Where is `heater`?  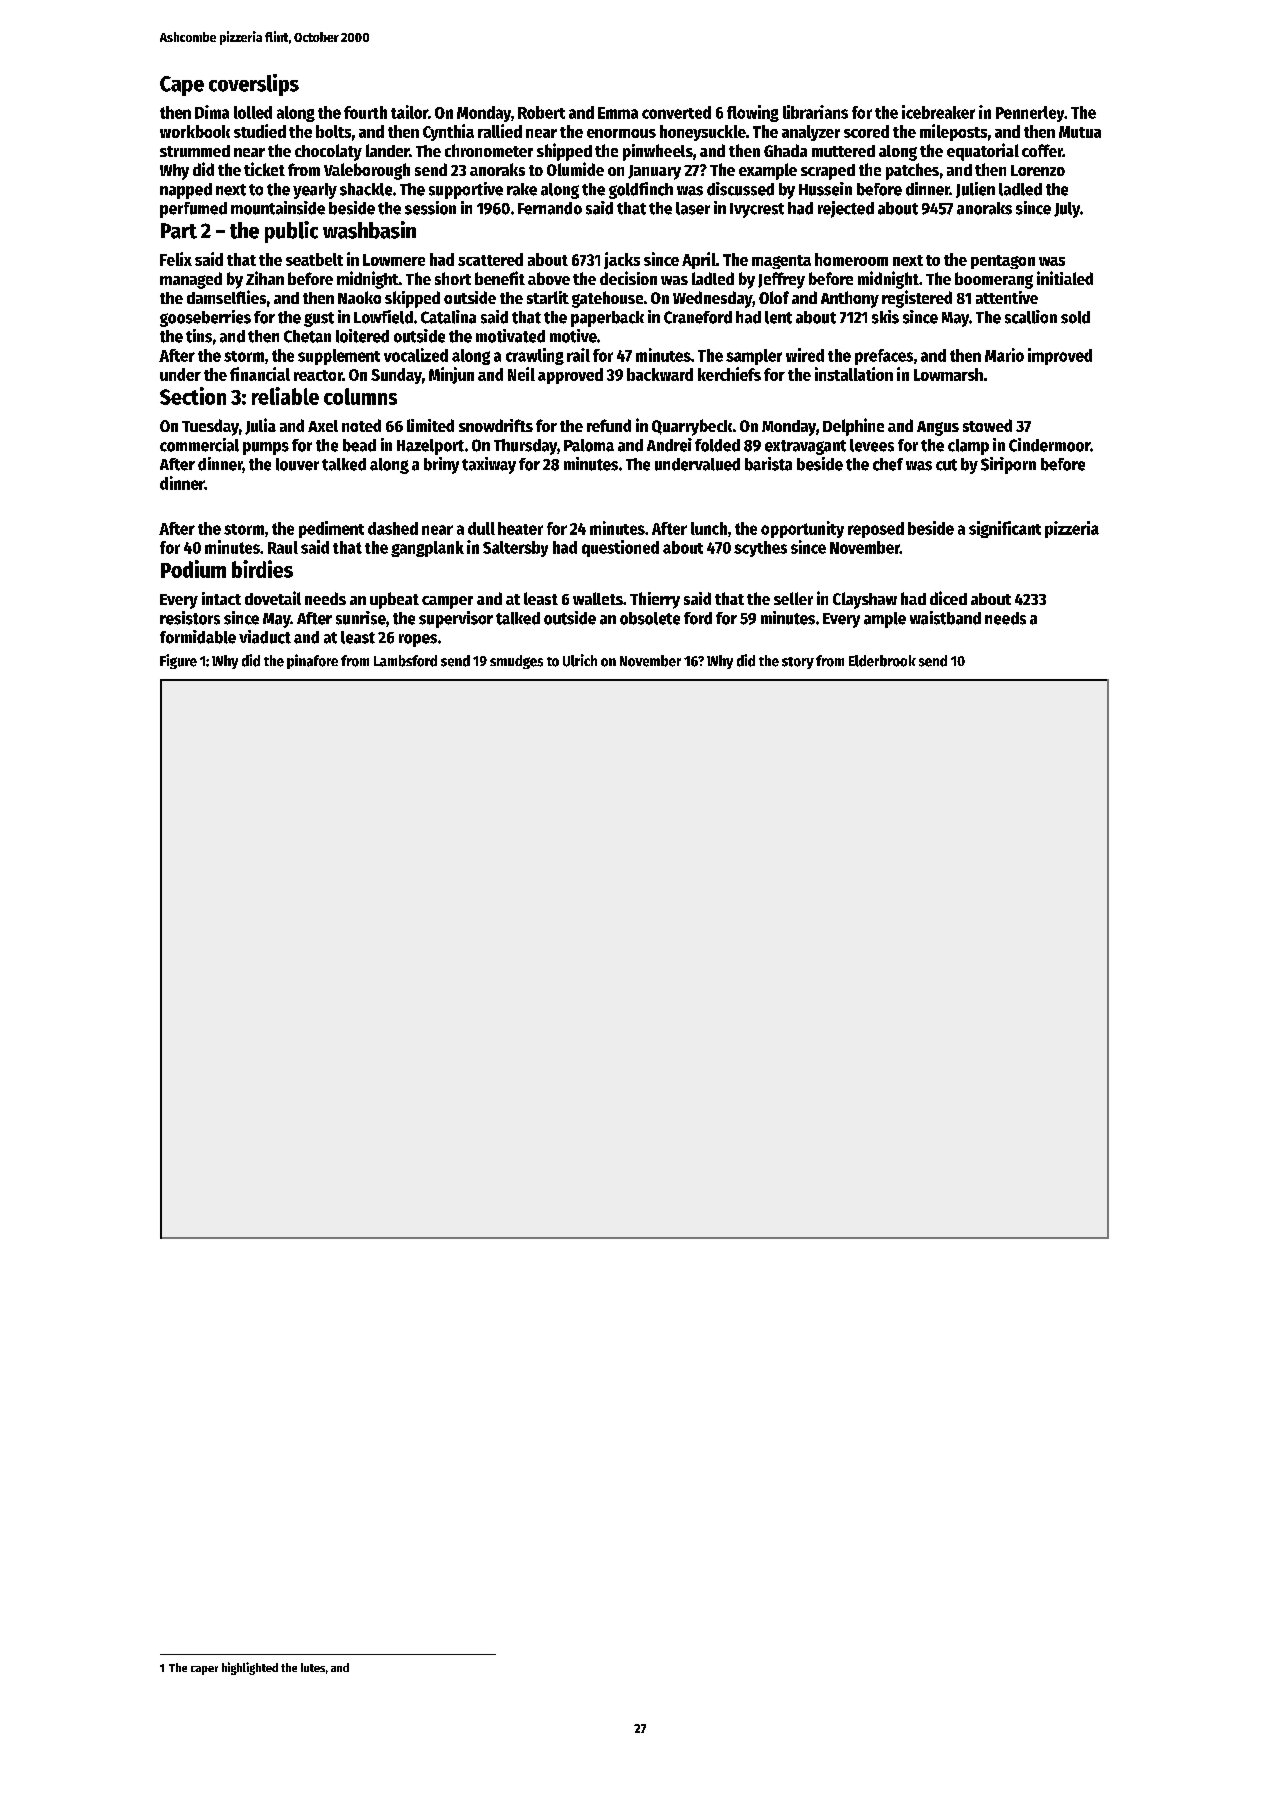 heater is located at coordinates (520, 528).
